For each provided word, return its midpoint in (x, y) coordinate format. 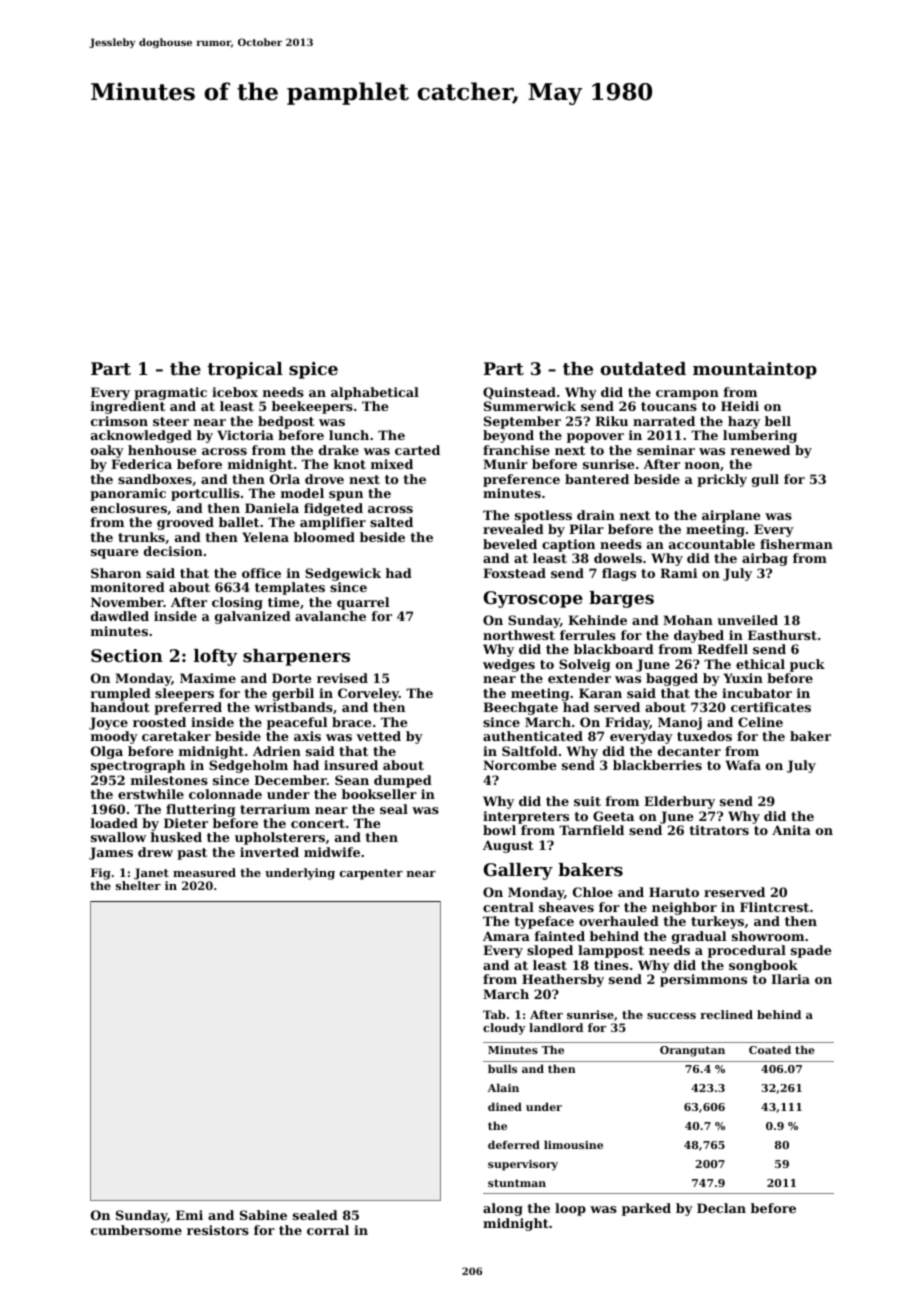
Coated (770, 1049)
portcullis (205, 494)
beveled (510, 544)
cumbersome (136, 1230)
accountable (712, 544)
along (503, 1209)
